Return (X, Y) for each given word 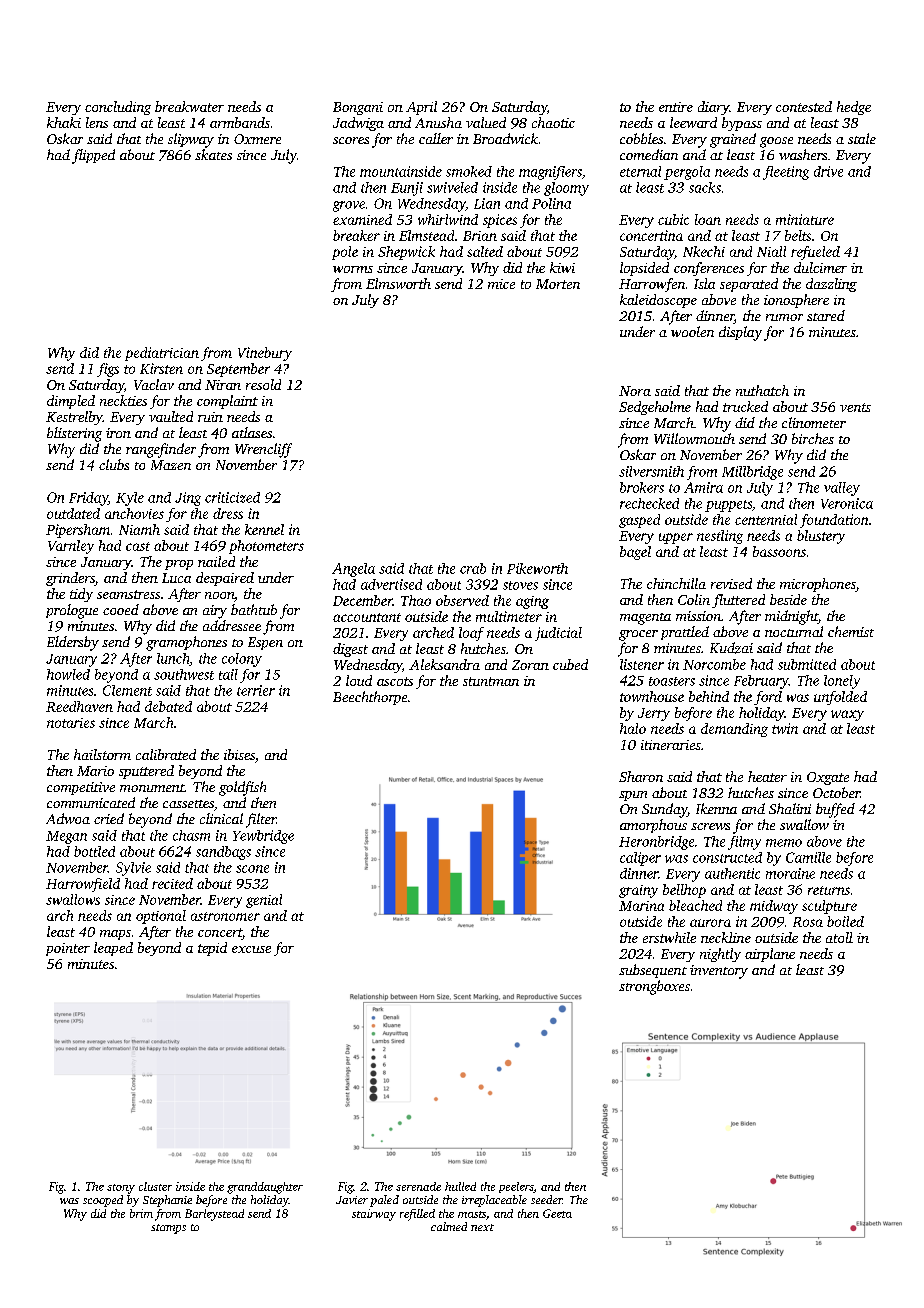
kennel (264, 529)
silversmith (651, 471)
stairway (374, 1215)
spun (633, 796)
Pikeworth (537, 568)
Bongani (358, 108)
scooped (103, 1201)
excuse (251, 949)
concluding (118, 108)
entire (676, 107)
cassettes (188, 804)
